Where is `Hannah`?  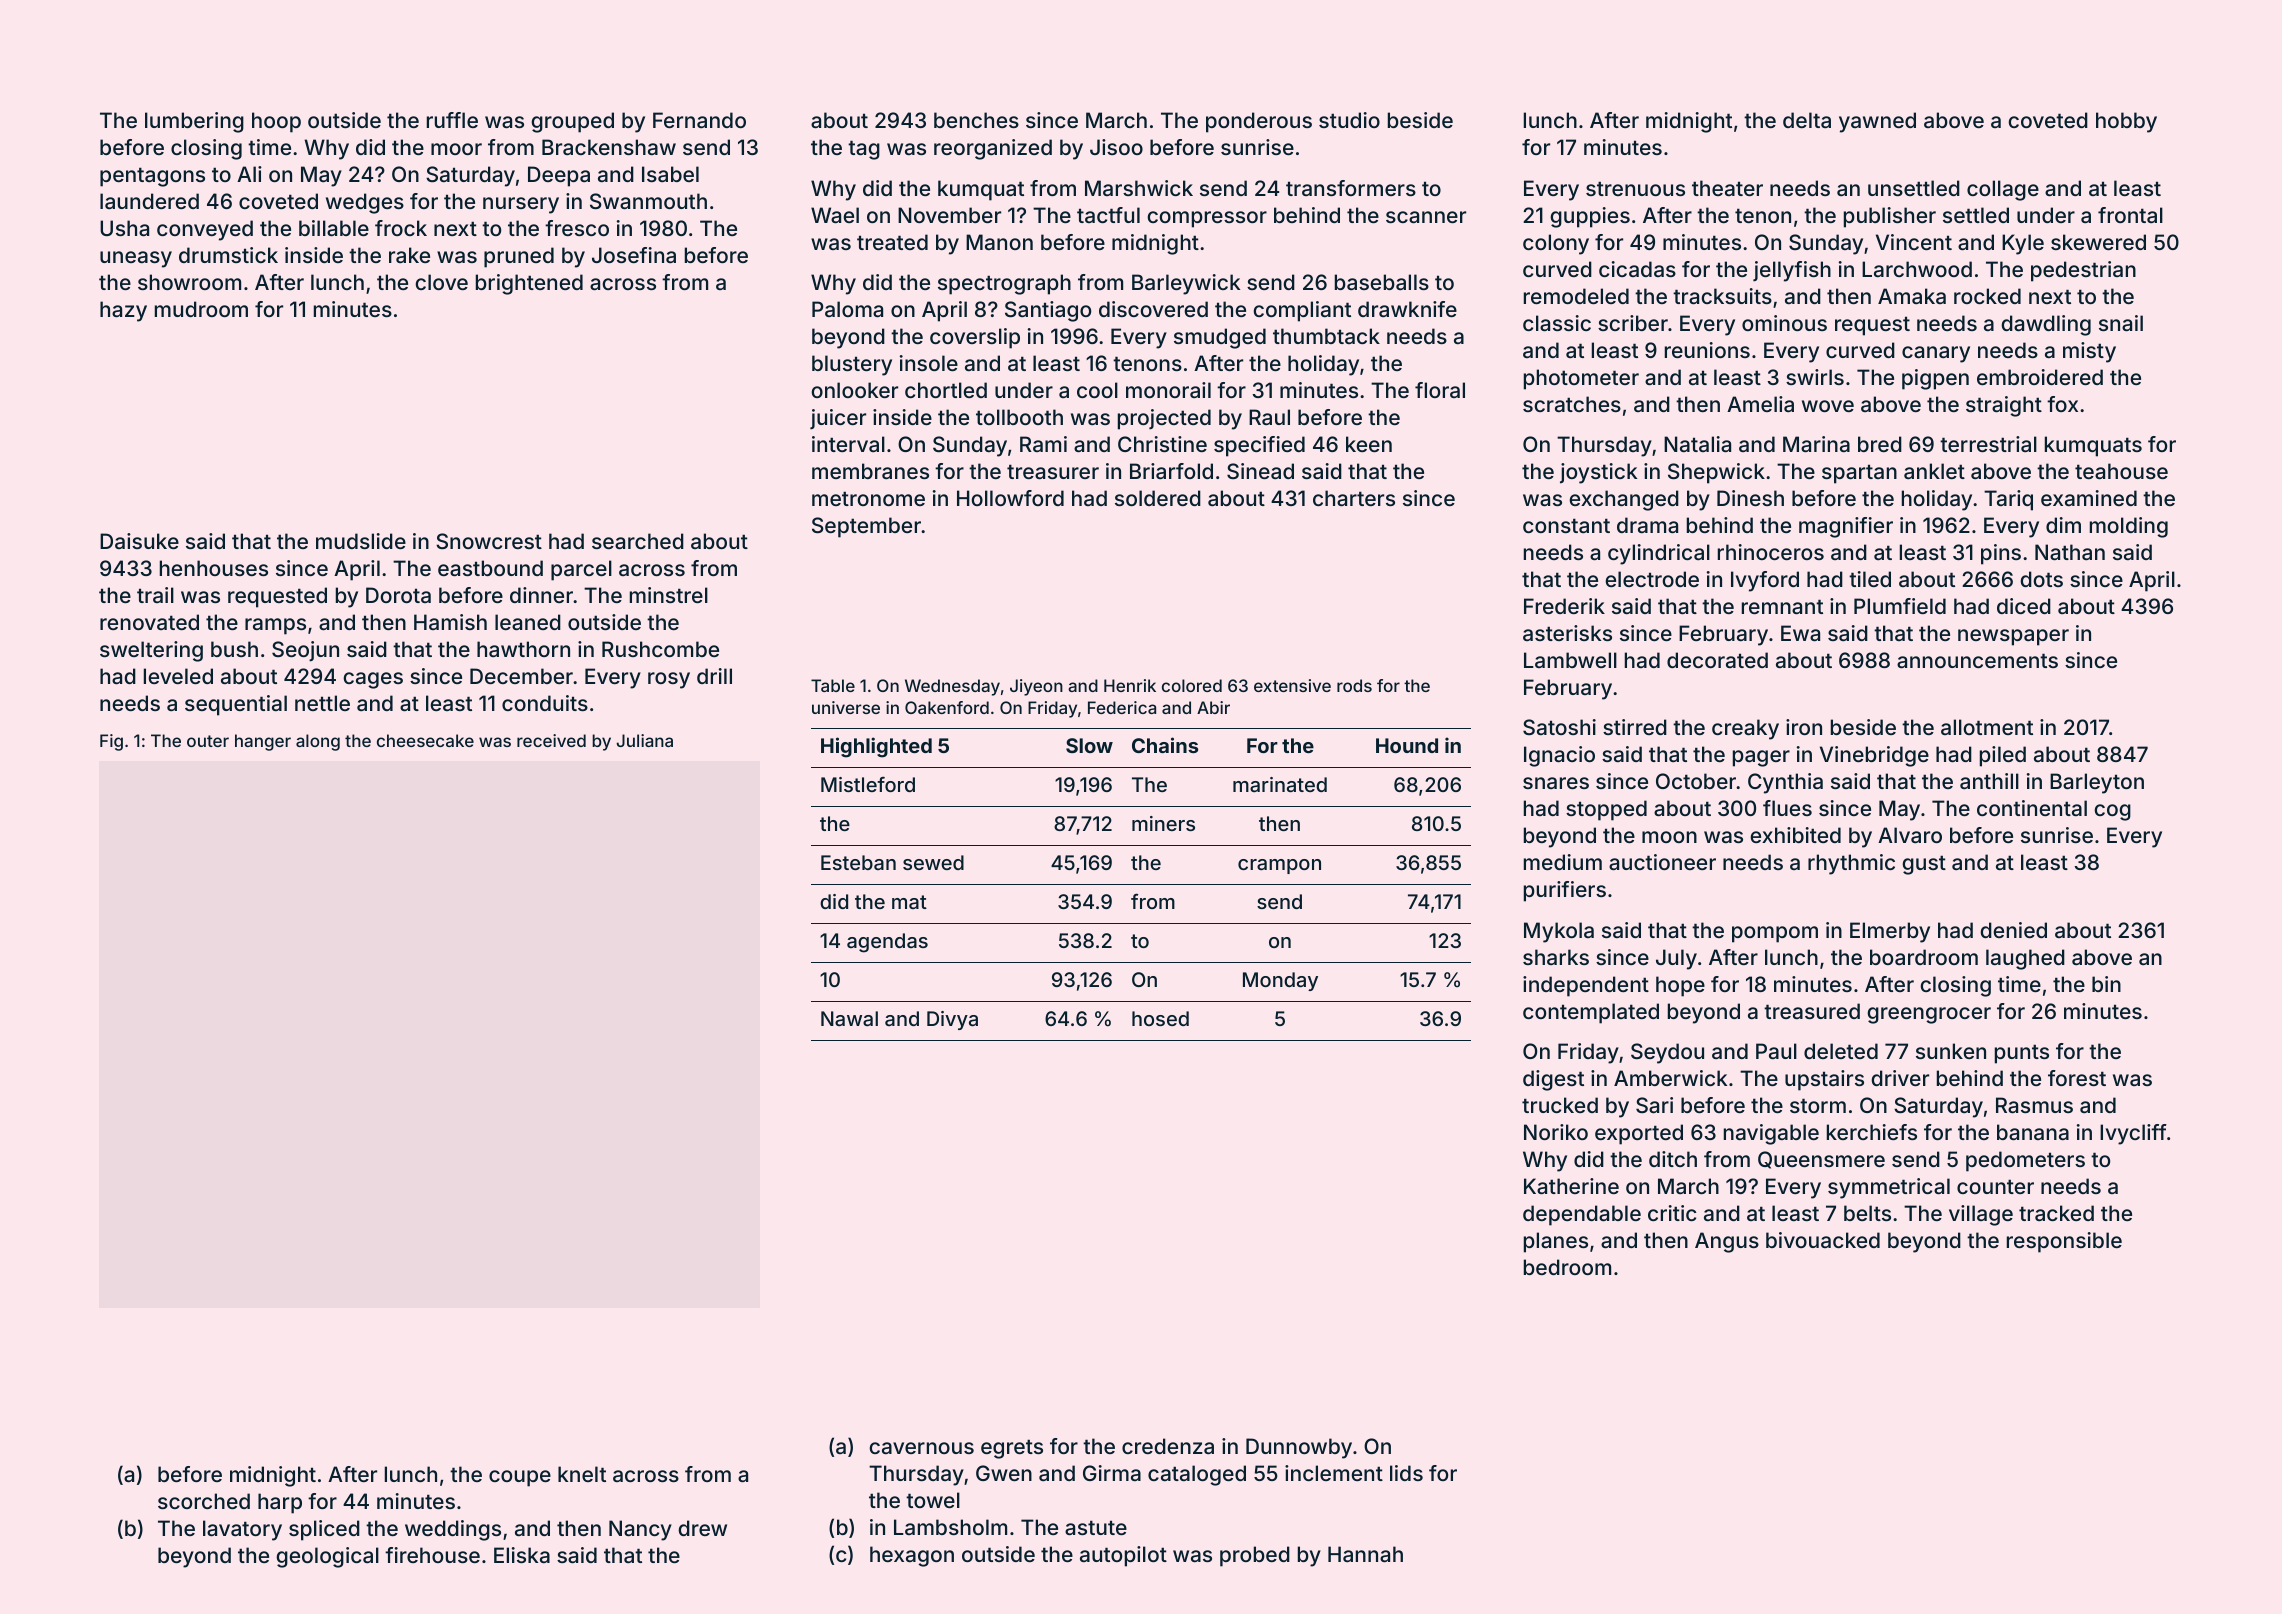
Hannah is located at coordinates (1365, 1554).
